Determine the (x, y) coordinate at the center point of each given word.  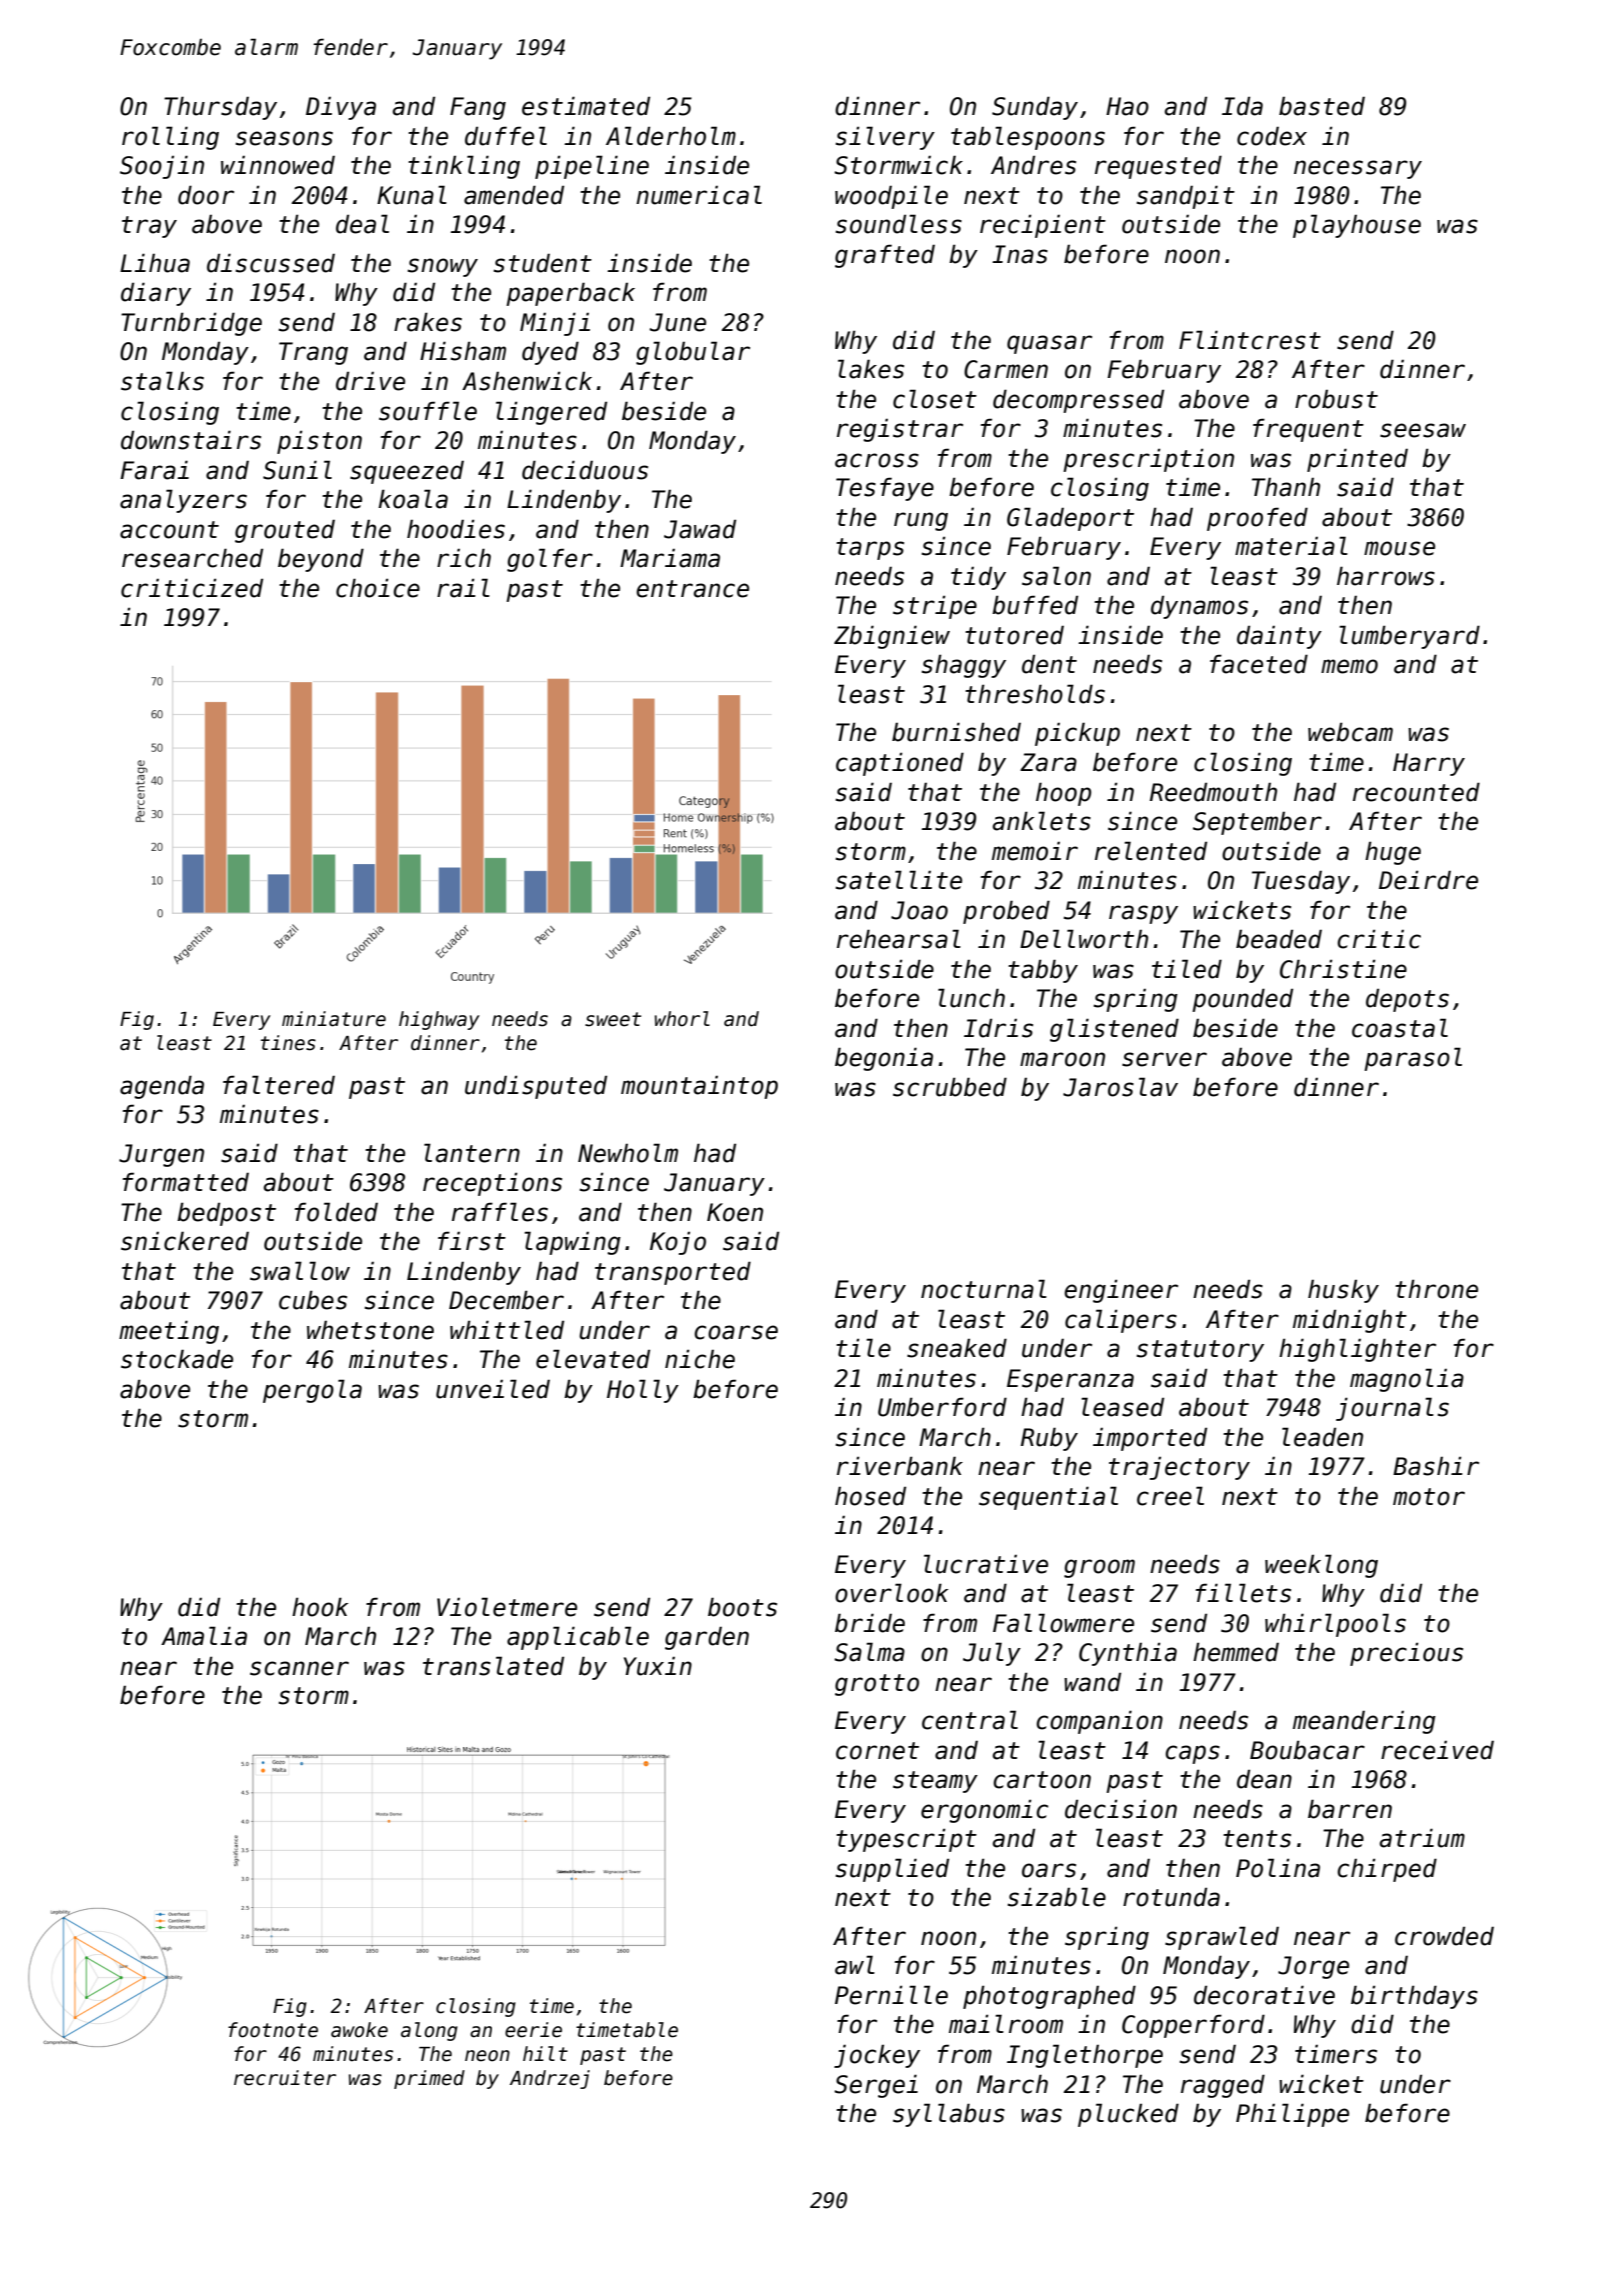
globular (693, 353)
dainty (1279, 637)
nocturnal (984, 1289)
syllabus (949, 2115)
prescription (1148, 460)
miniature (334, 1019)
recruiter (285, 2078)
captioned (900, 764)
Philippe (1292, 2115)
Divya (341, 108)
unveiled (493, 1389)
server (1164, 1059)
